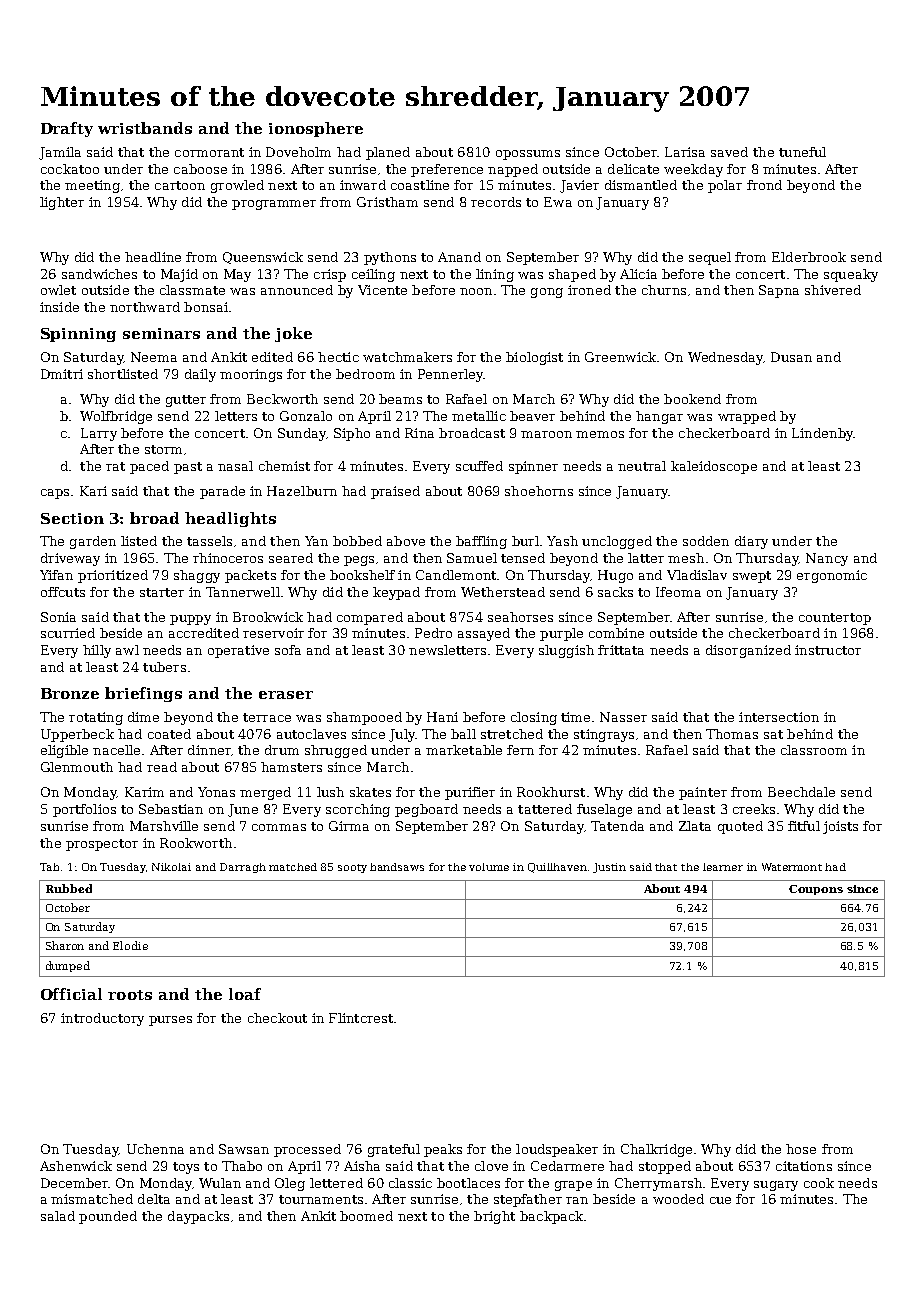  I want to click on sluggish, so click(566, 651).
